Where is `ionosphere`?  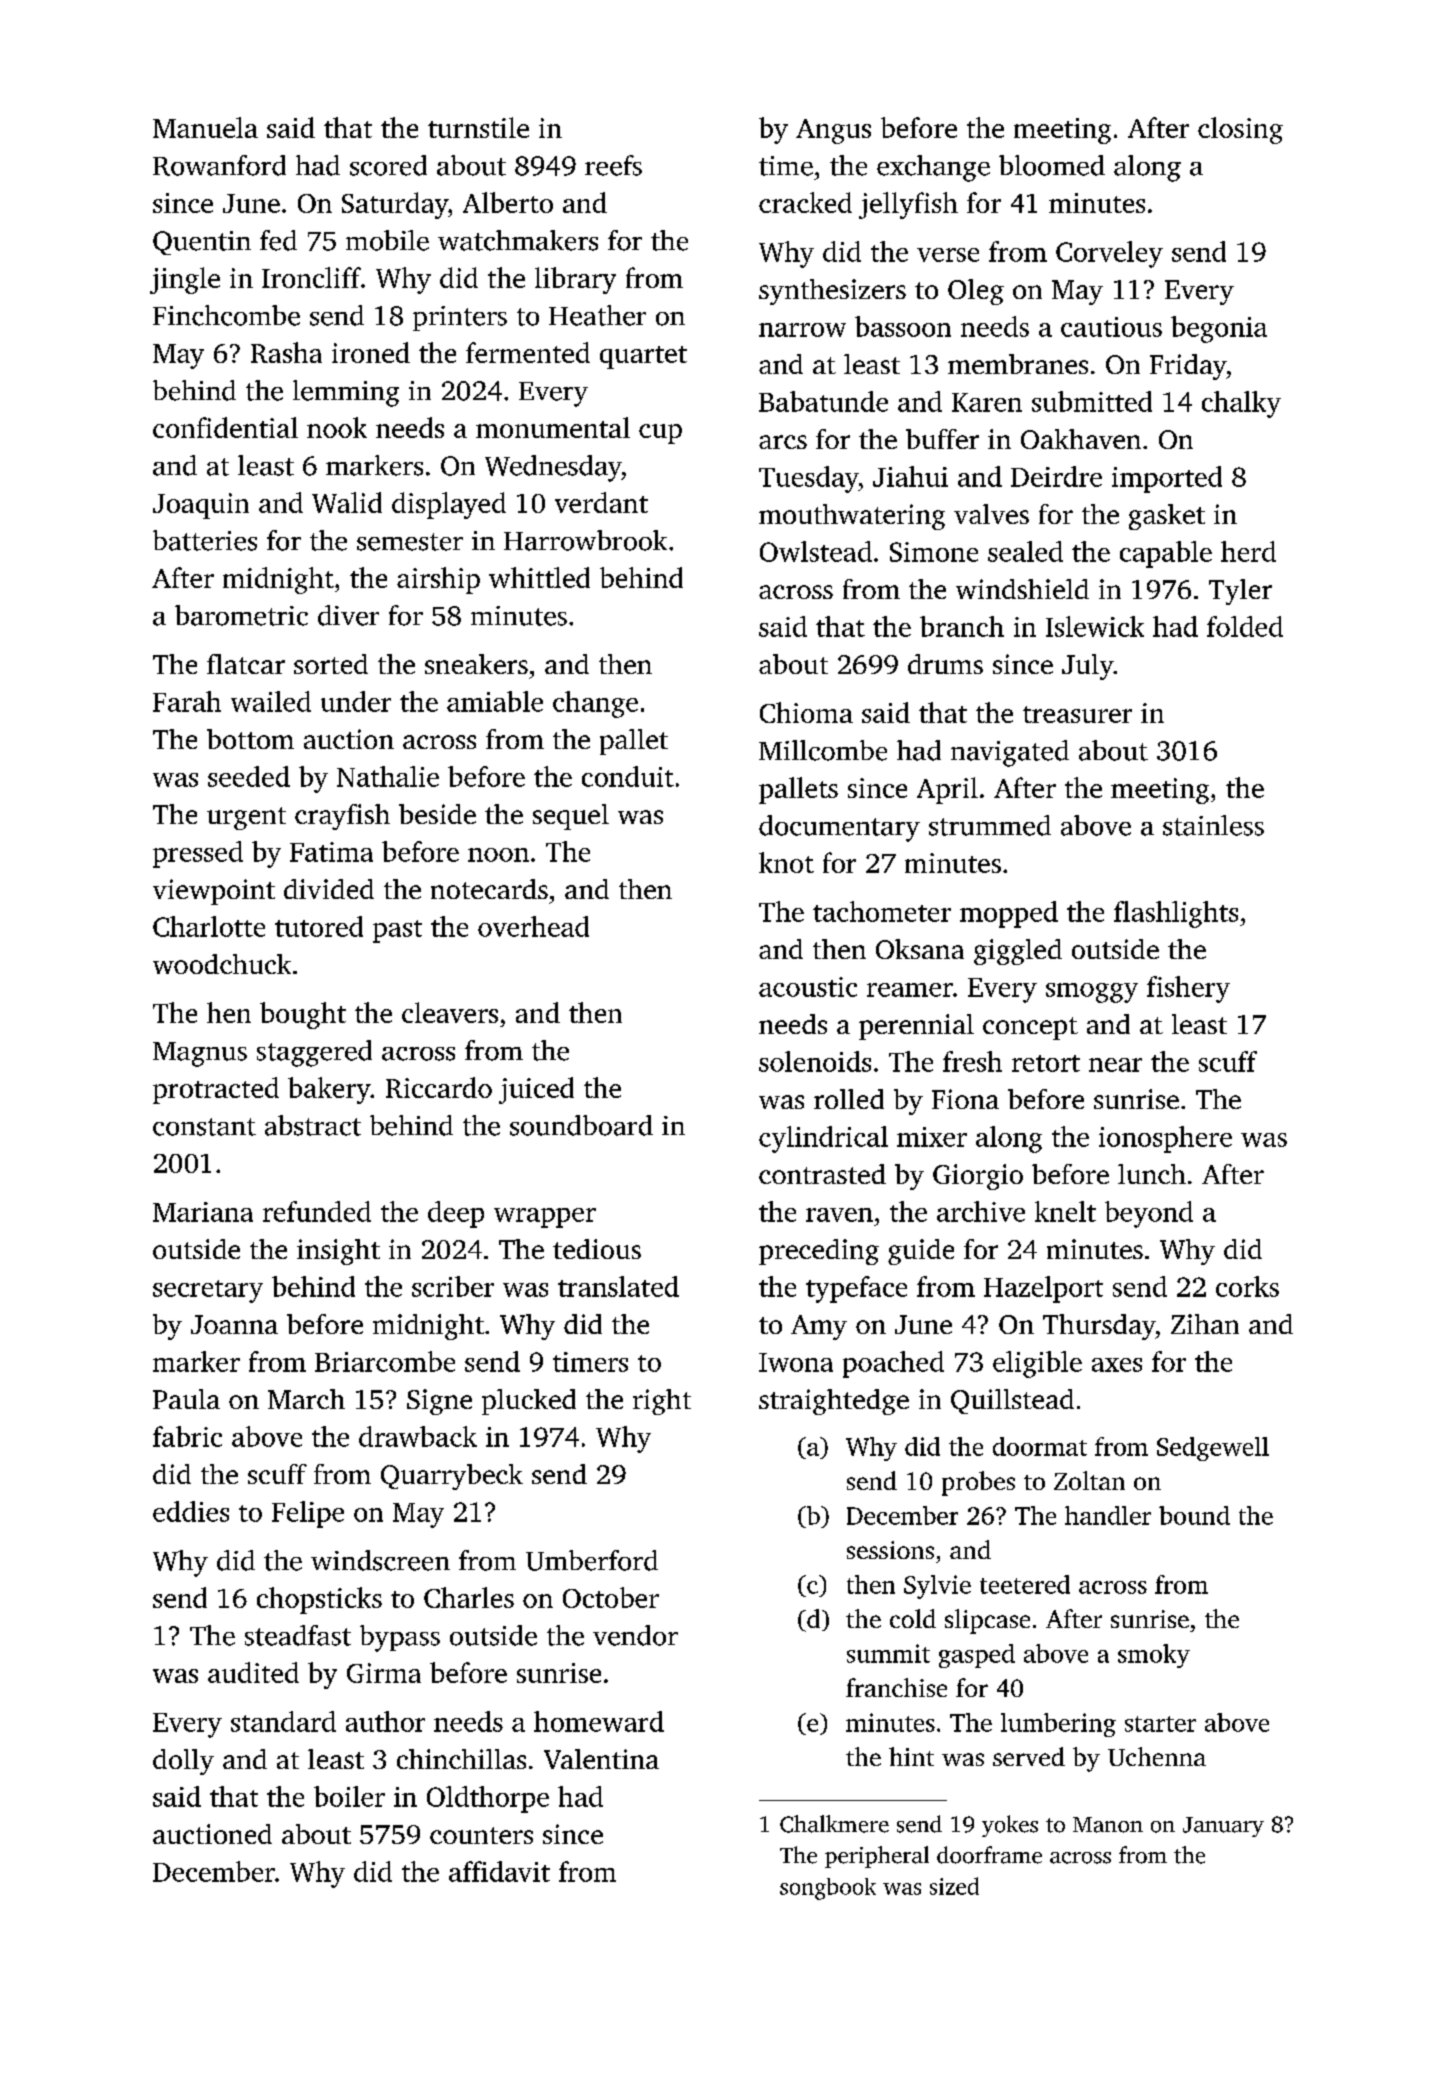
ionosphere is located at coordinates (1165, 1139).
